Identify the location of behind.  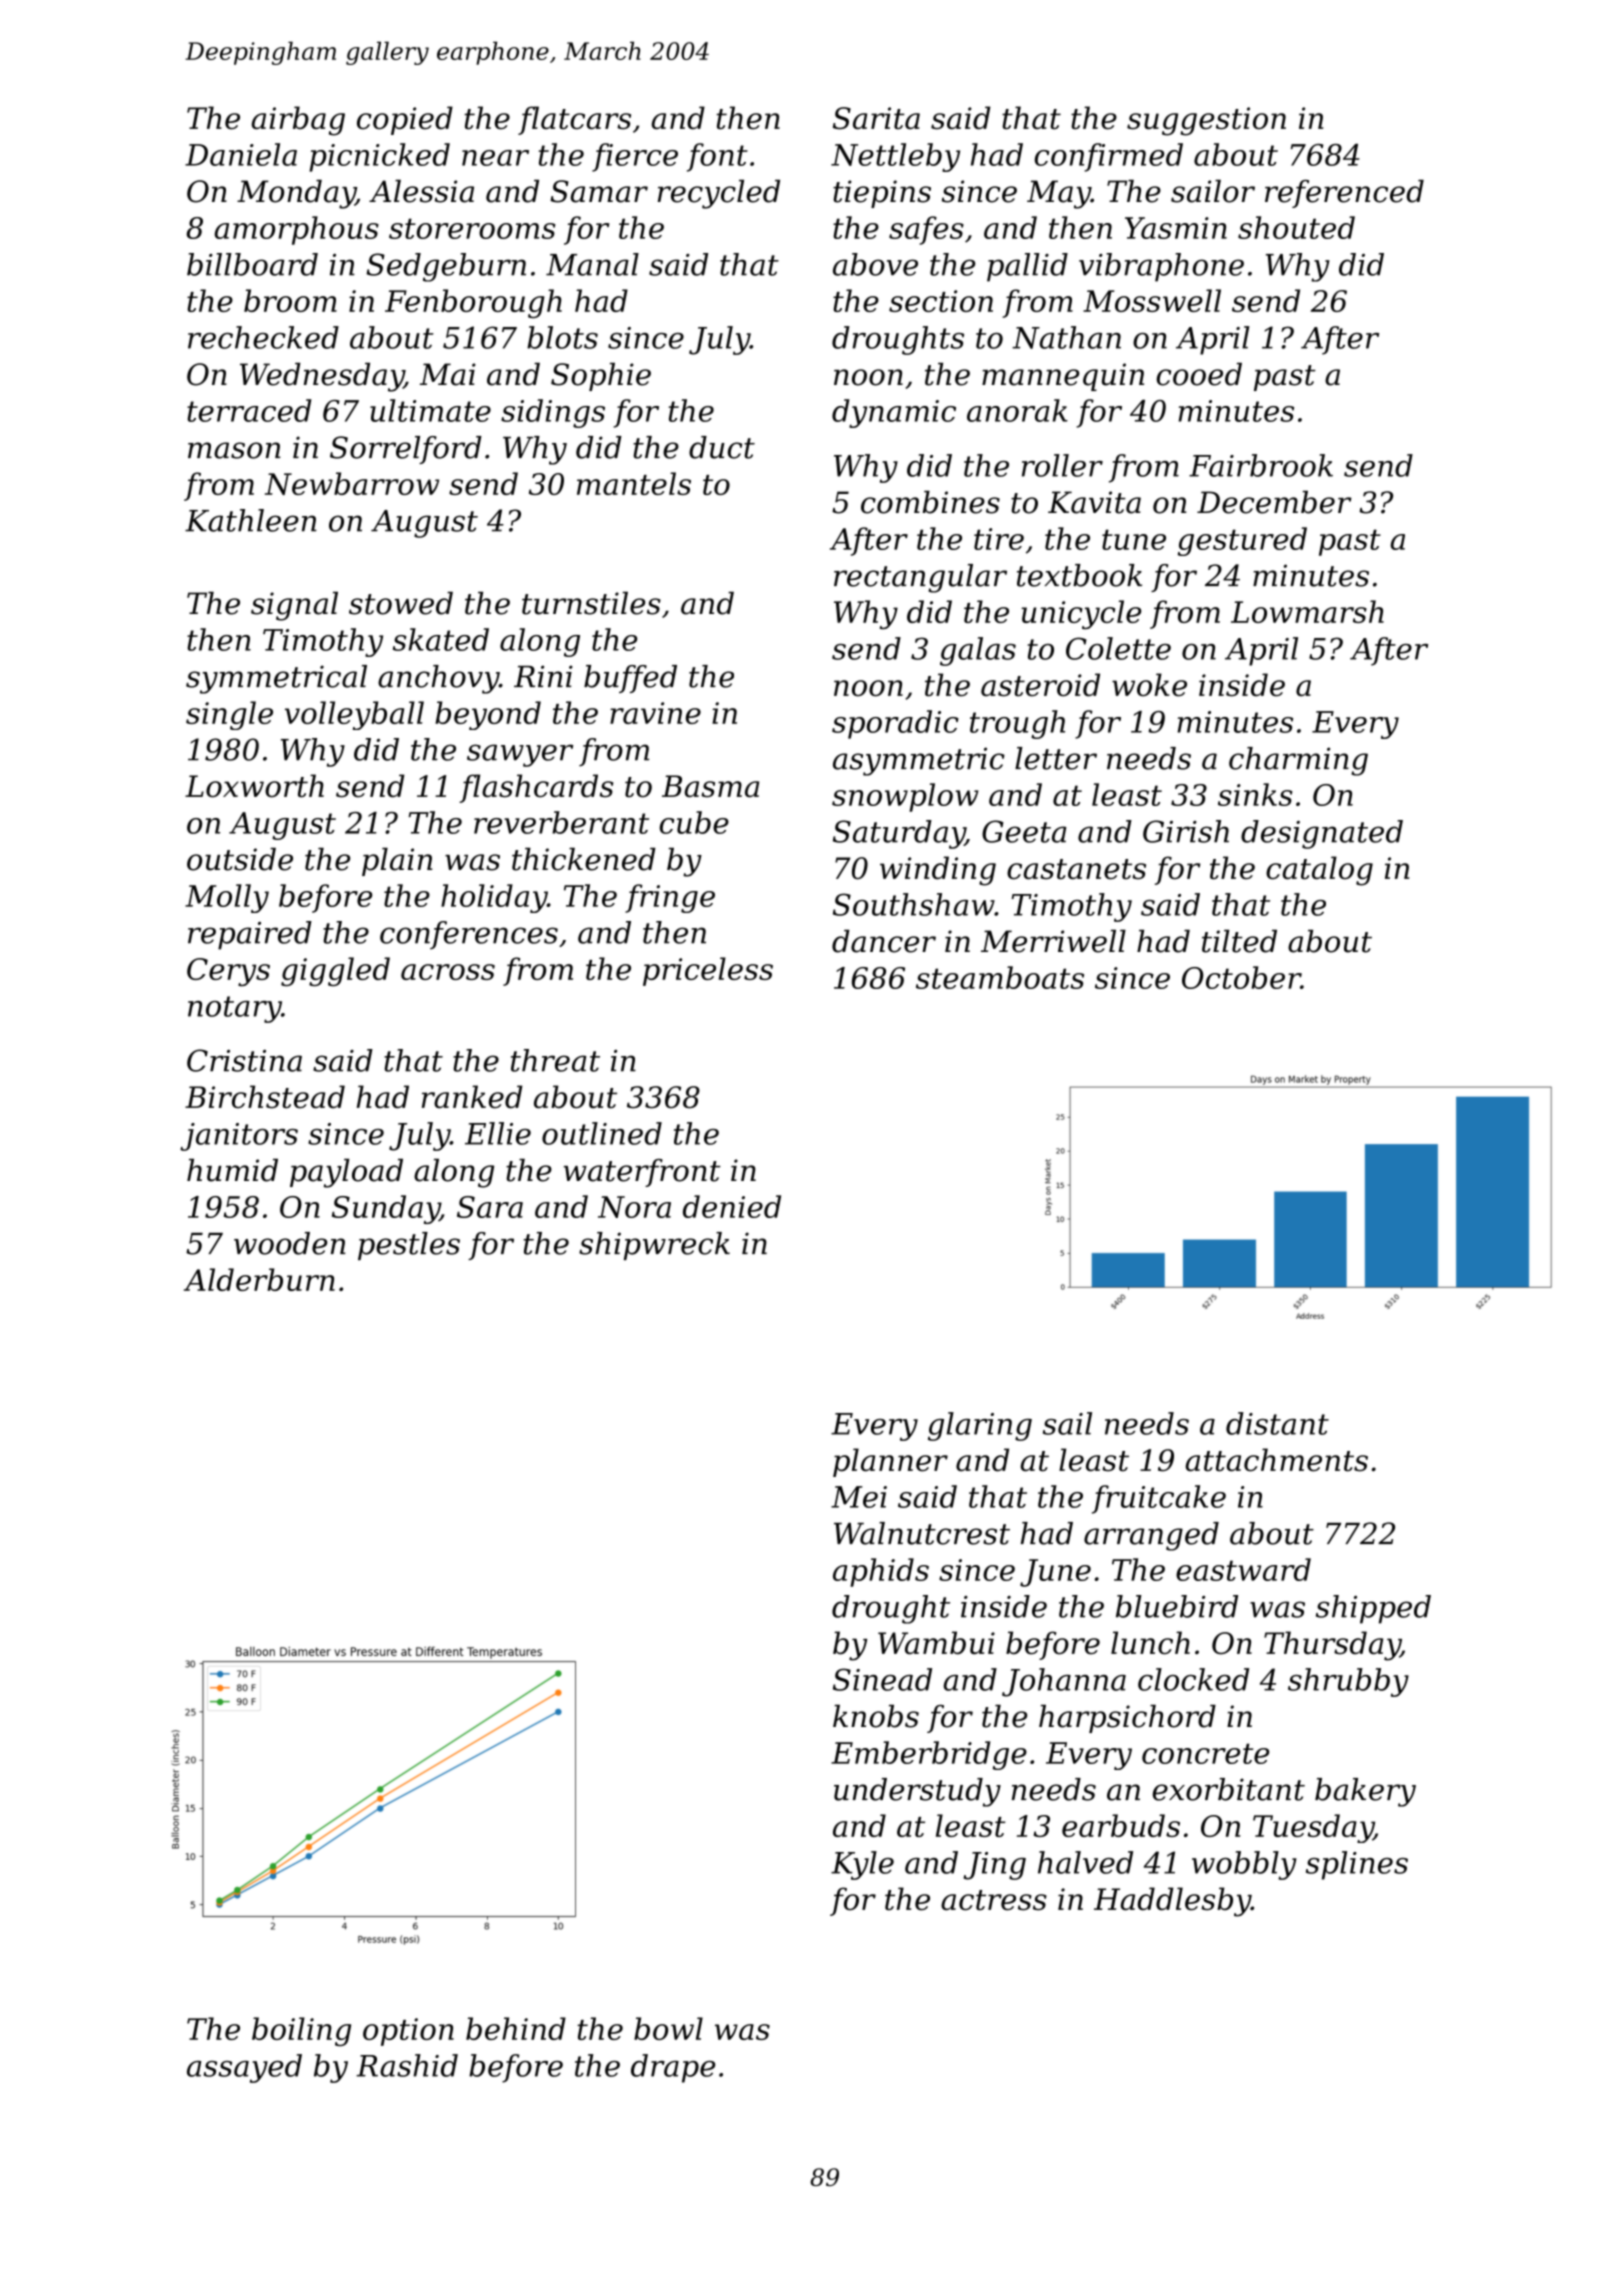
(516, 2028).
